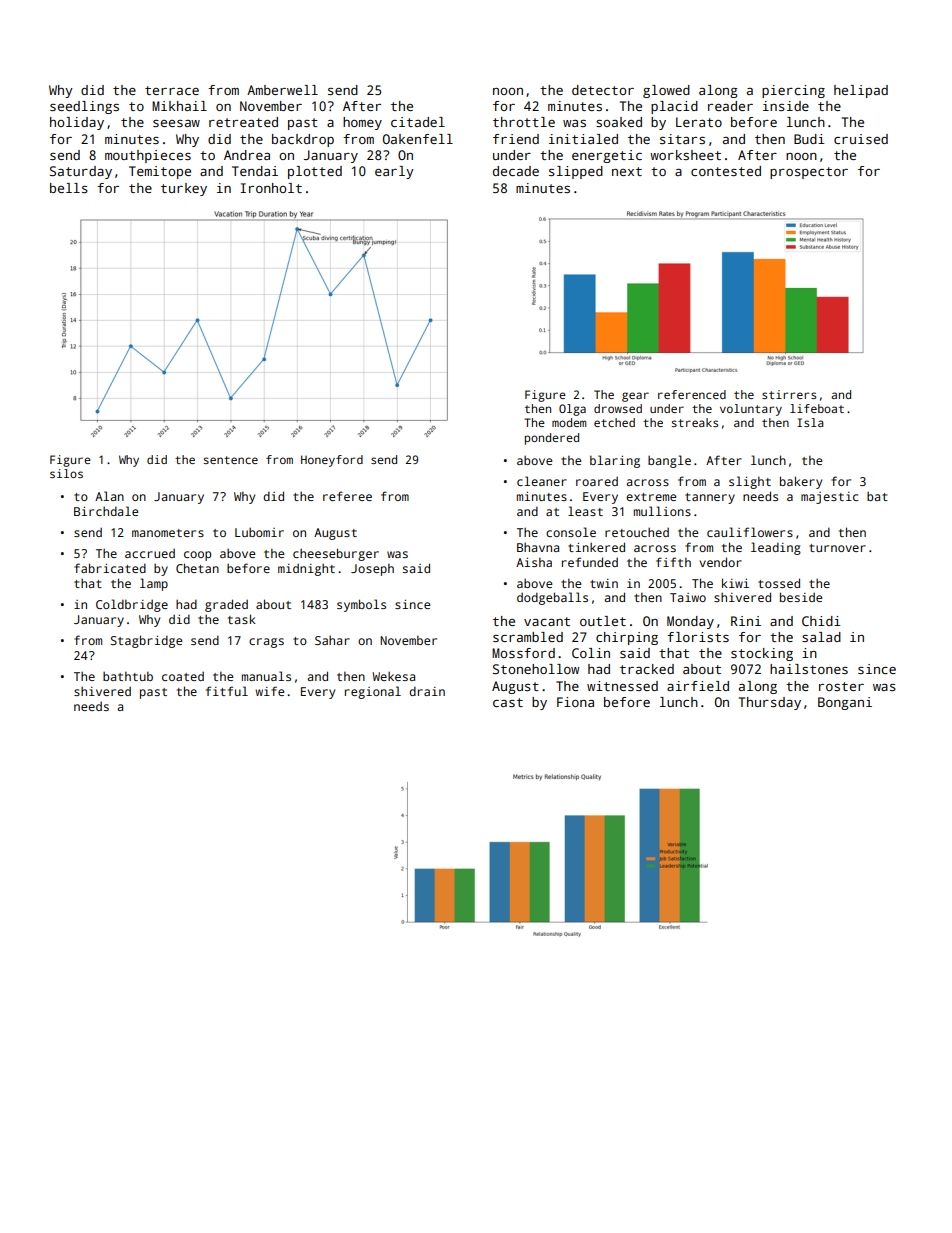 This screenshot has height=1233, width=952. Describe the element at coordinates (793, 91) in the screenshot. I see `piercing` at that location.
